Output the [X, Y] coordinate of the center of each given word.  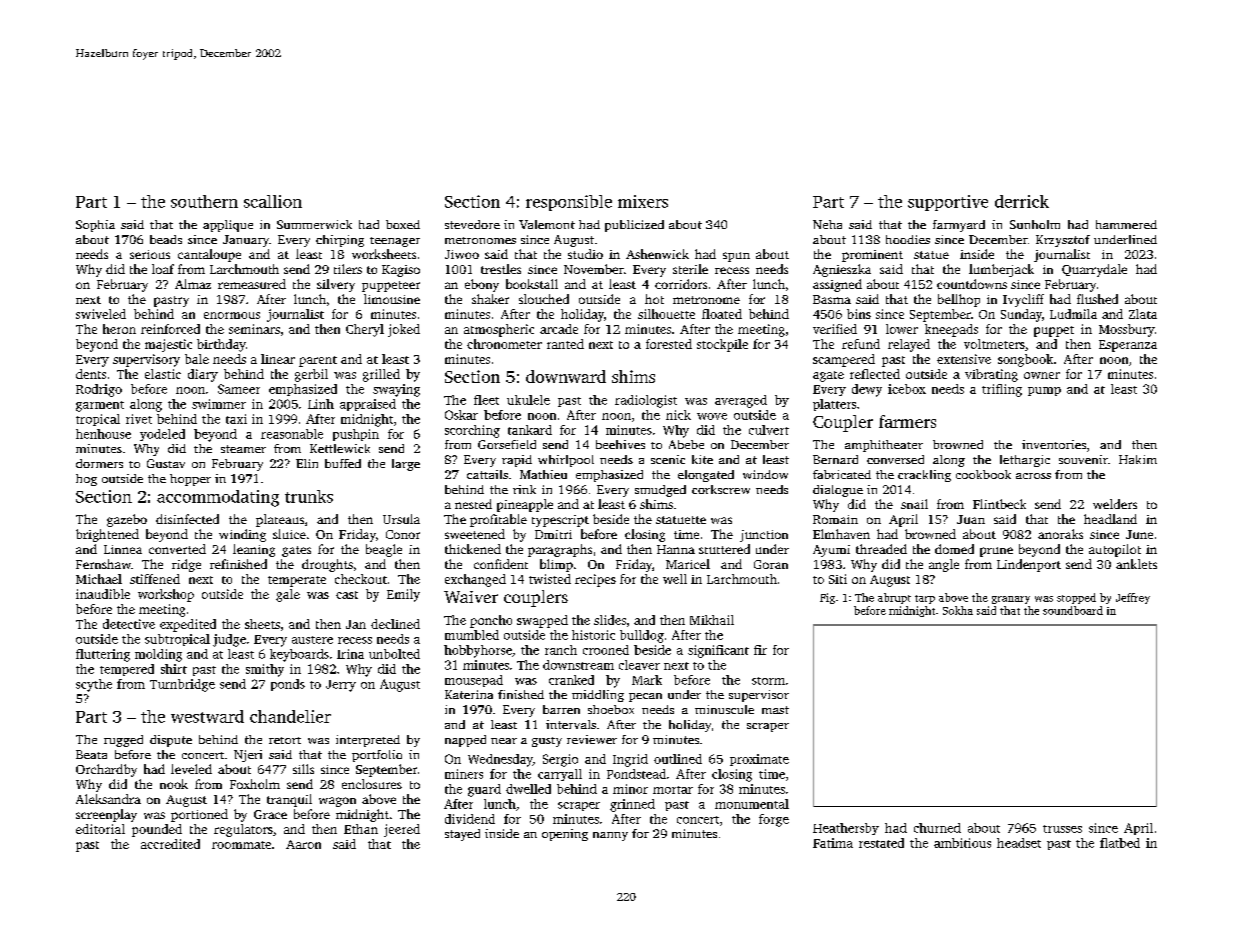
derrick [1022, 201]
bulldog [642, 636]
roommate [241, 845]
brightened [107, 535]
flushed [1097, 299]
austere [312, 640]
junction [764, 536]
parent [318, 361]
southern [204, 201]
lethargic [1025, 461]
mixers [643, 201]
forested [669, 344]
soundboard [1073, 610]
